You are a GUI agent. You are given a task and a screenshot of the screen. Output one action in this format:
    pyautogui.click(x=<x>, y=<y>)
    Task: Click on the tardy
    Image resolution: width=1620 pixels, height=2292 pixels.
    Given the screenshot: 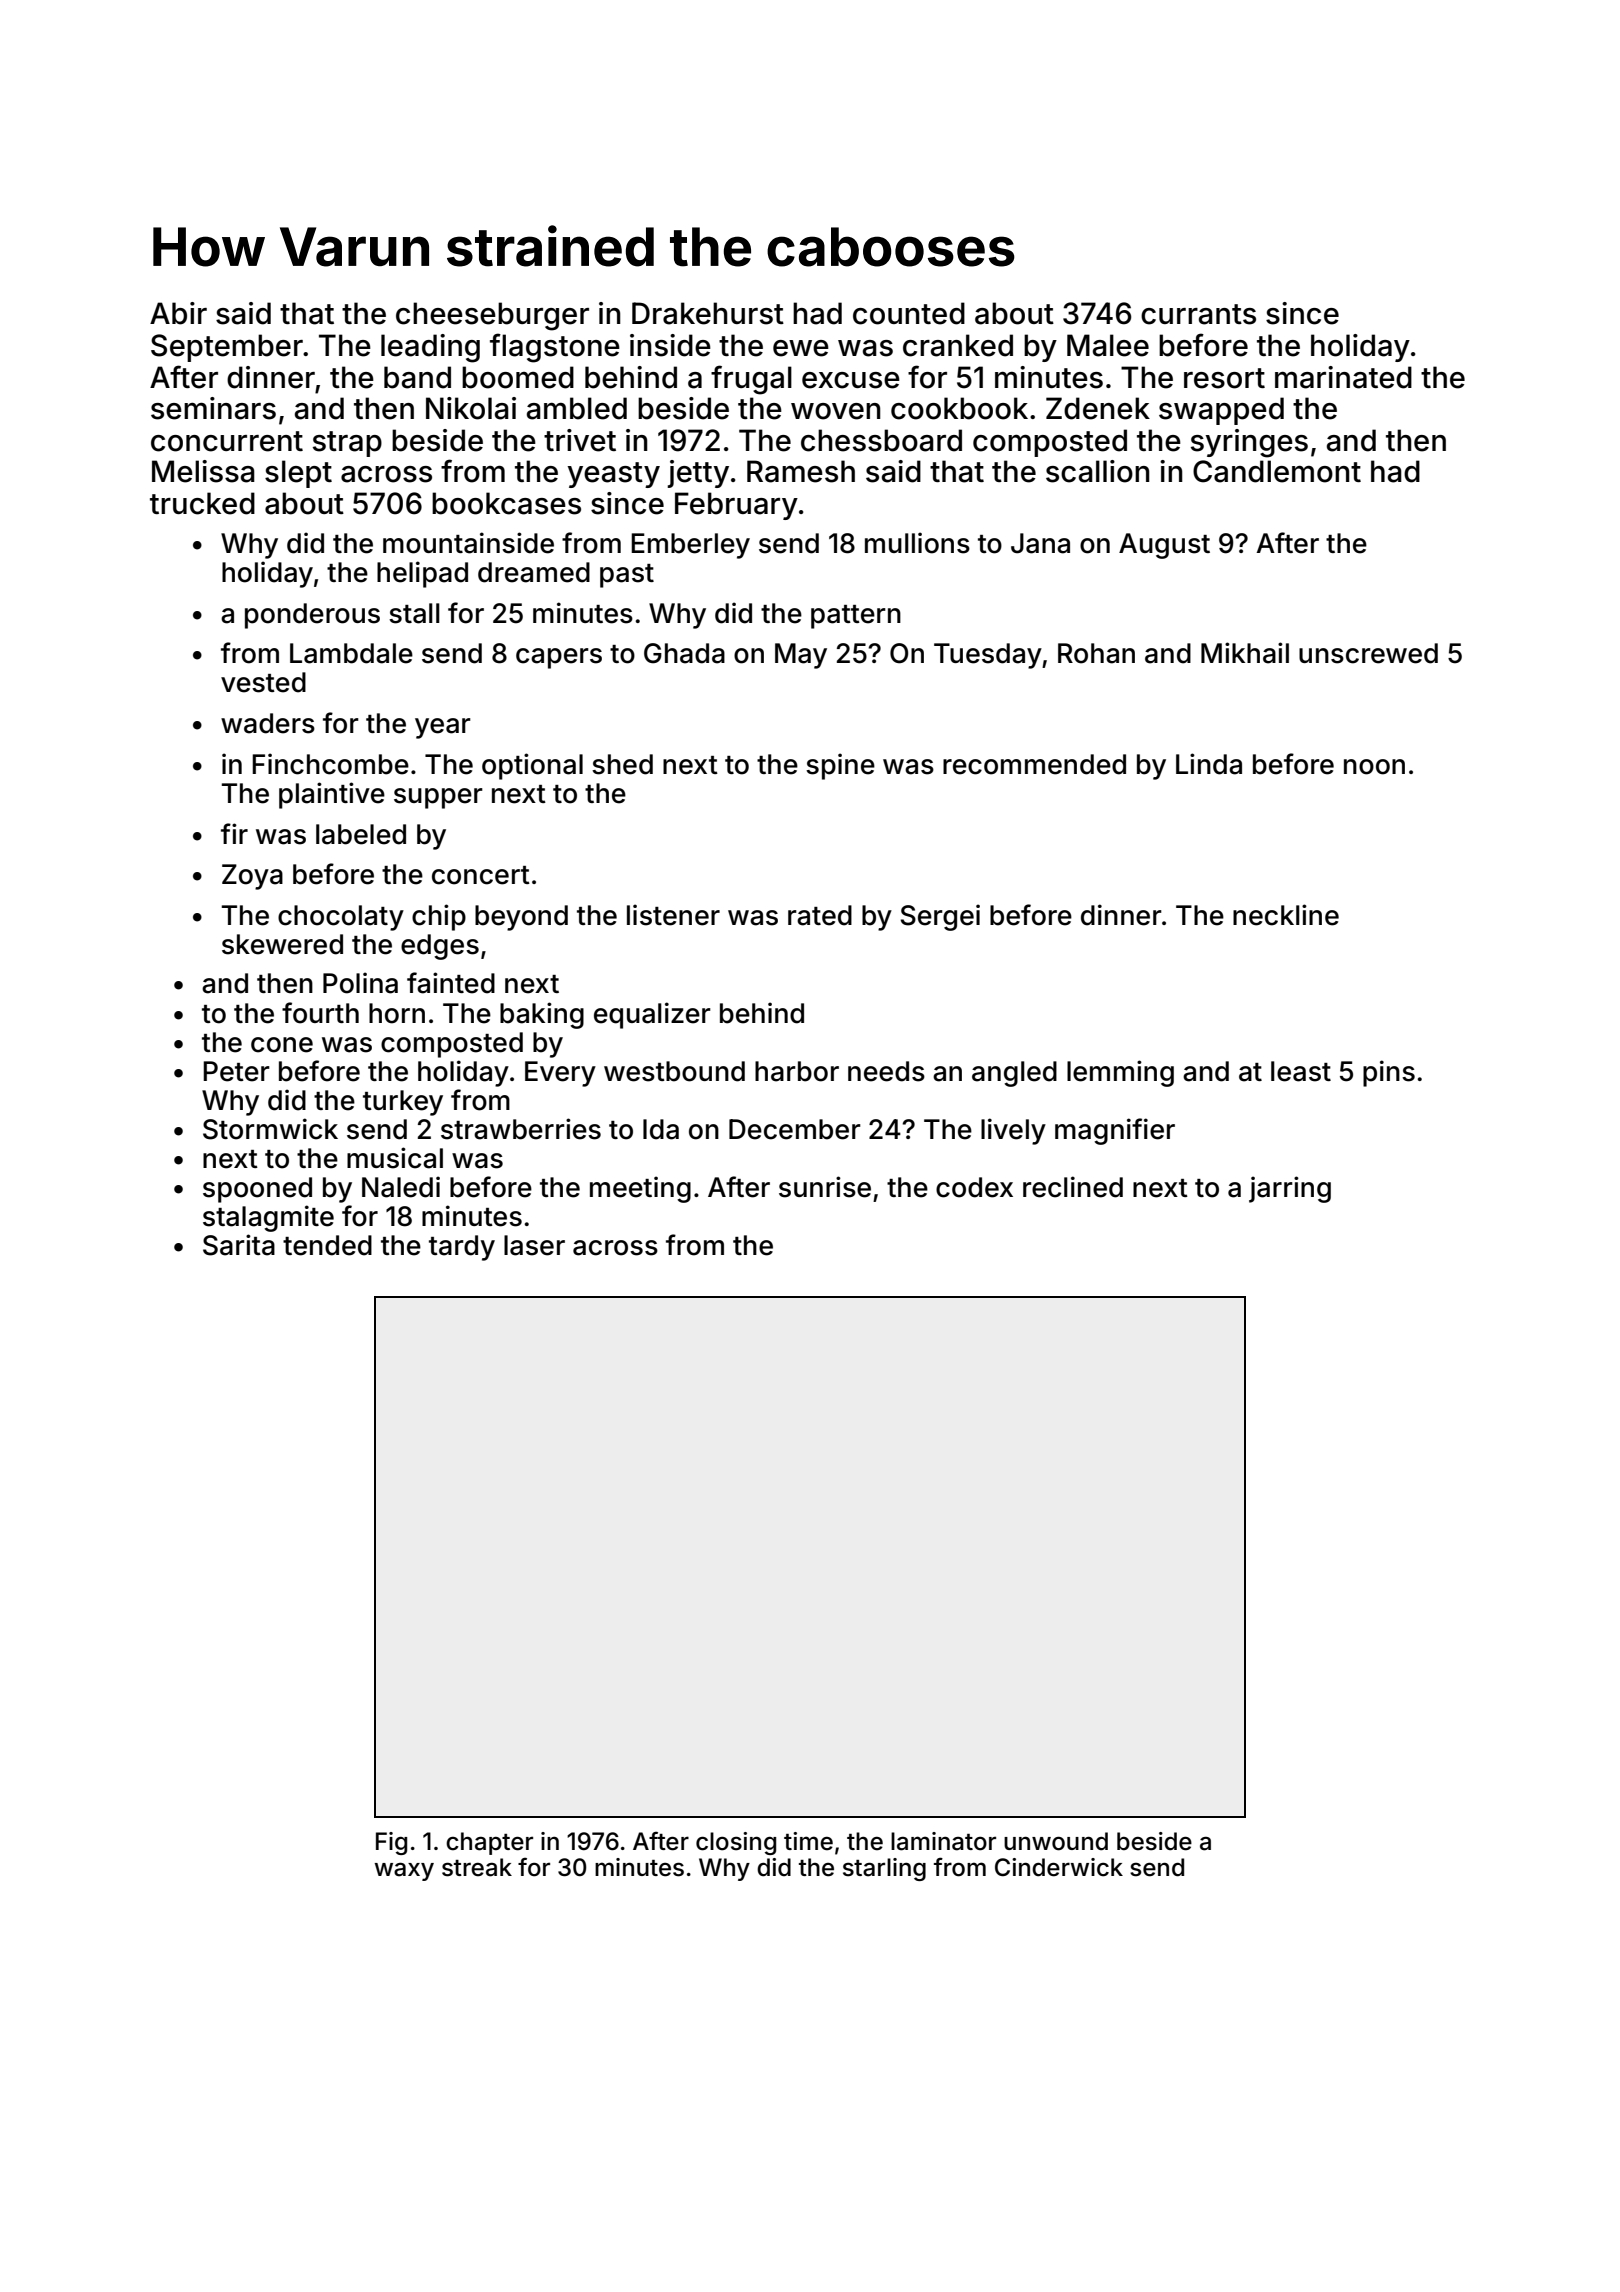 What is the action you would take?
    pyautogui.click(x=462, y=1248)
